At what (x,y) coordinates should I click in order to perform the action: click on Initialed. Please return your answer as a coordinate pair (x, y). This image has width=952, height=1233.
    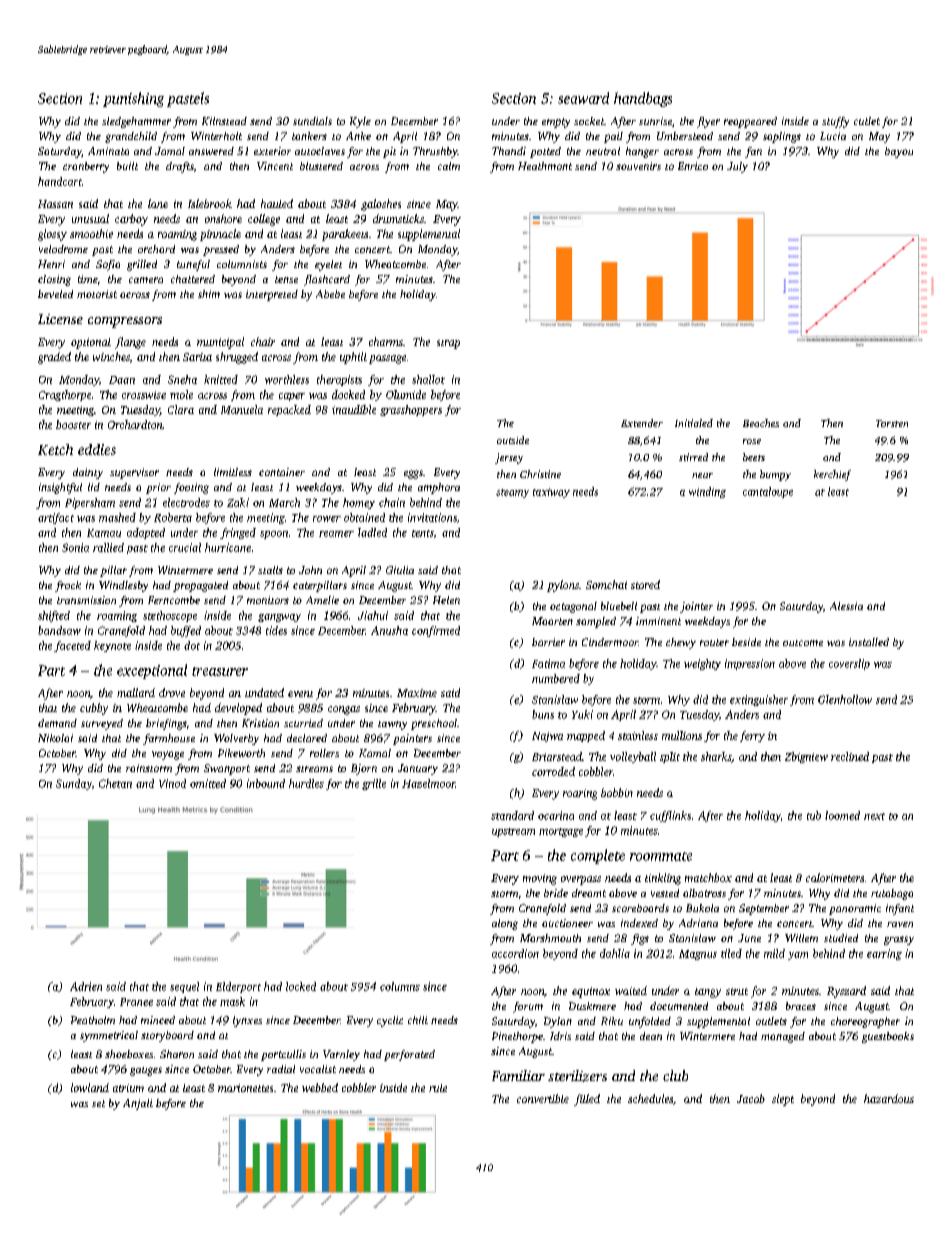
    Looking at the image, I should click on (694, 423).
